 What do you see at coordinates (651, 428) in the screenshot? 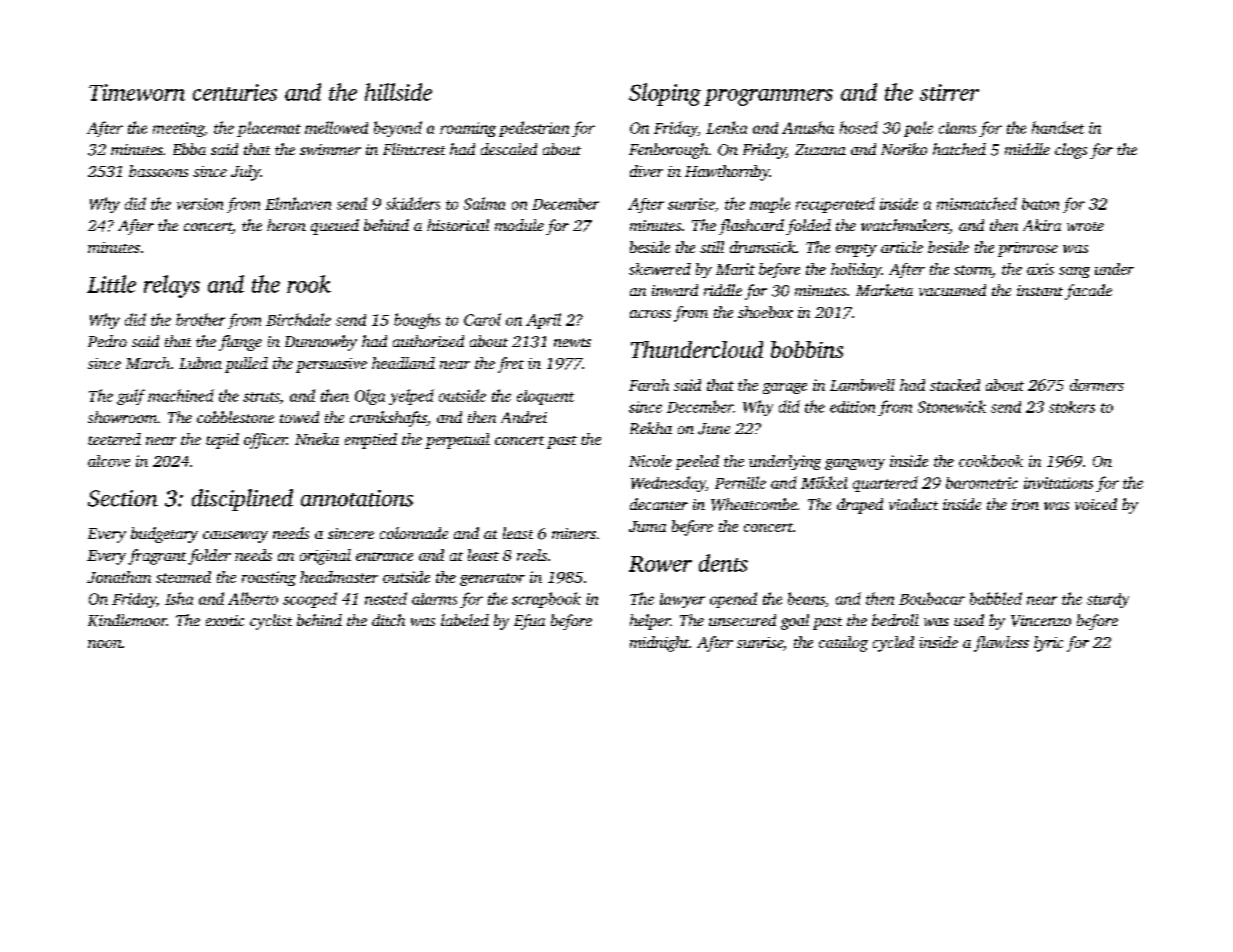
I see `Rekha` at bounding box center [651, 428].
